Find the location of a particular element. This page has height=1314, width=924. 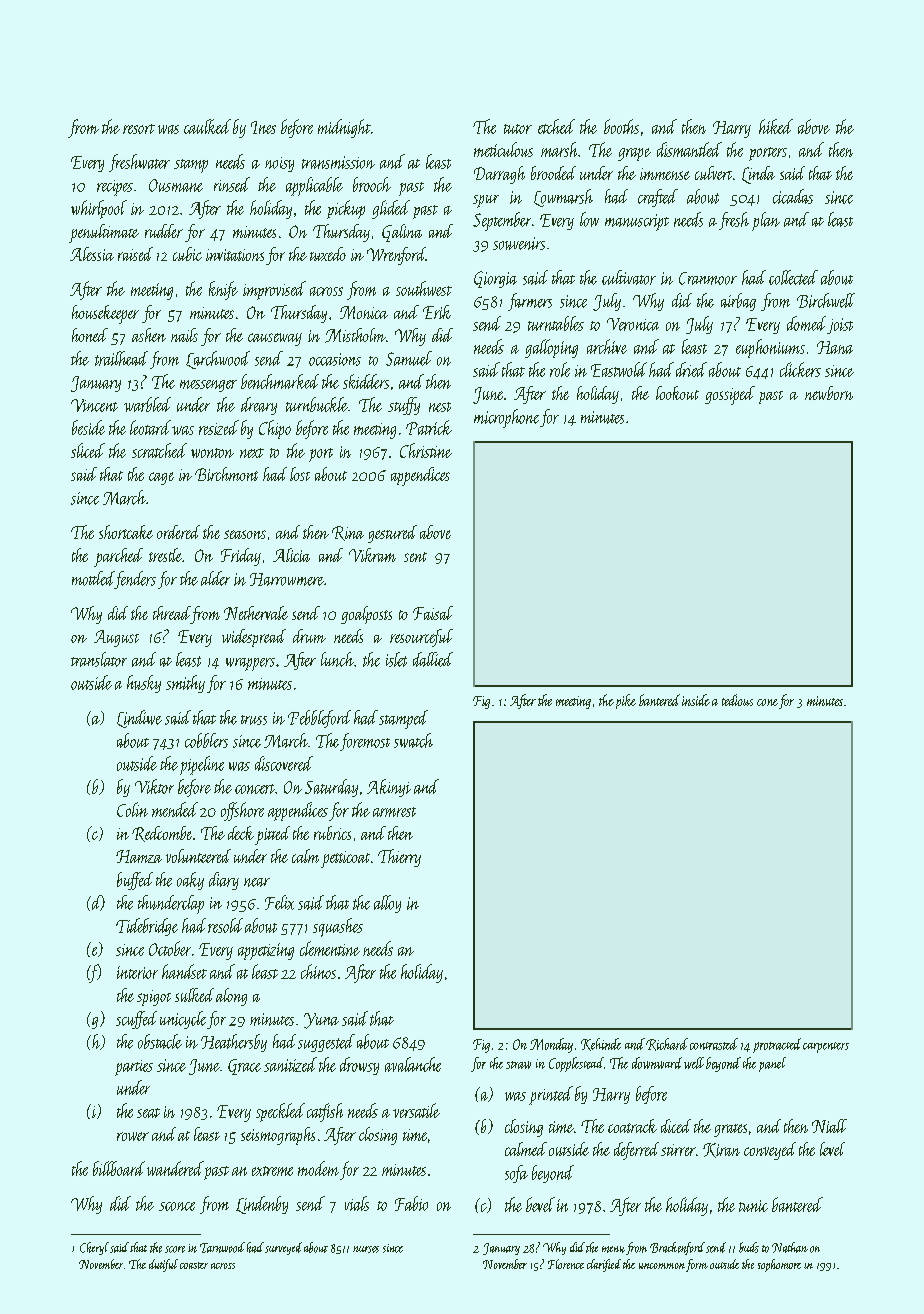

resort is located at coordinates (139, 129).
